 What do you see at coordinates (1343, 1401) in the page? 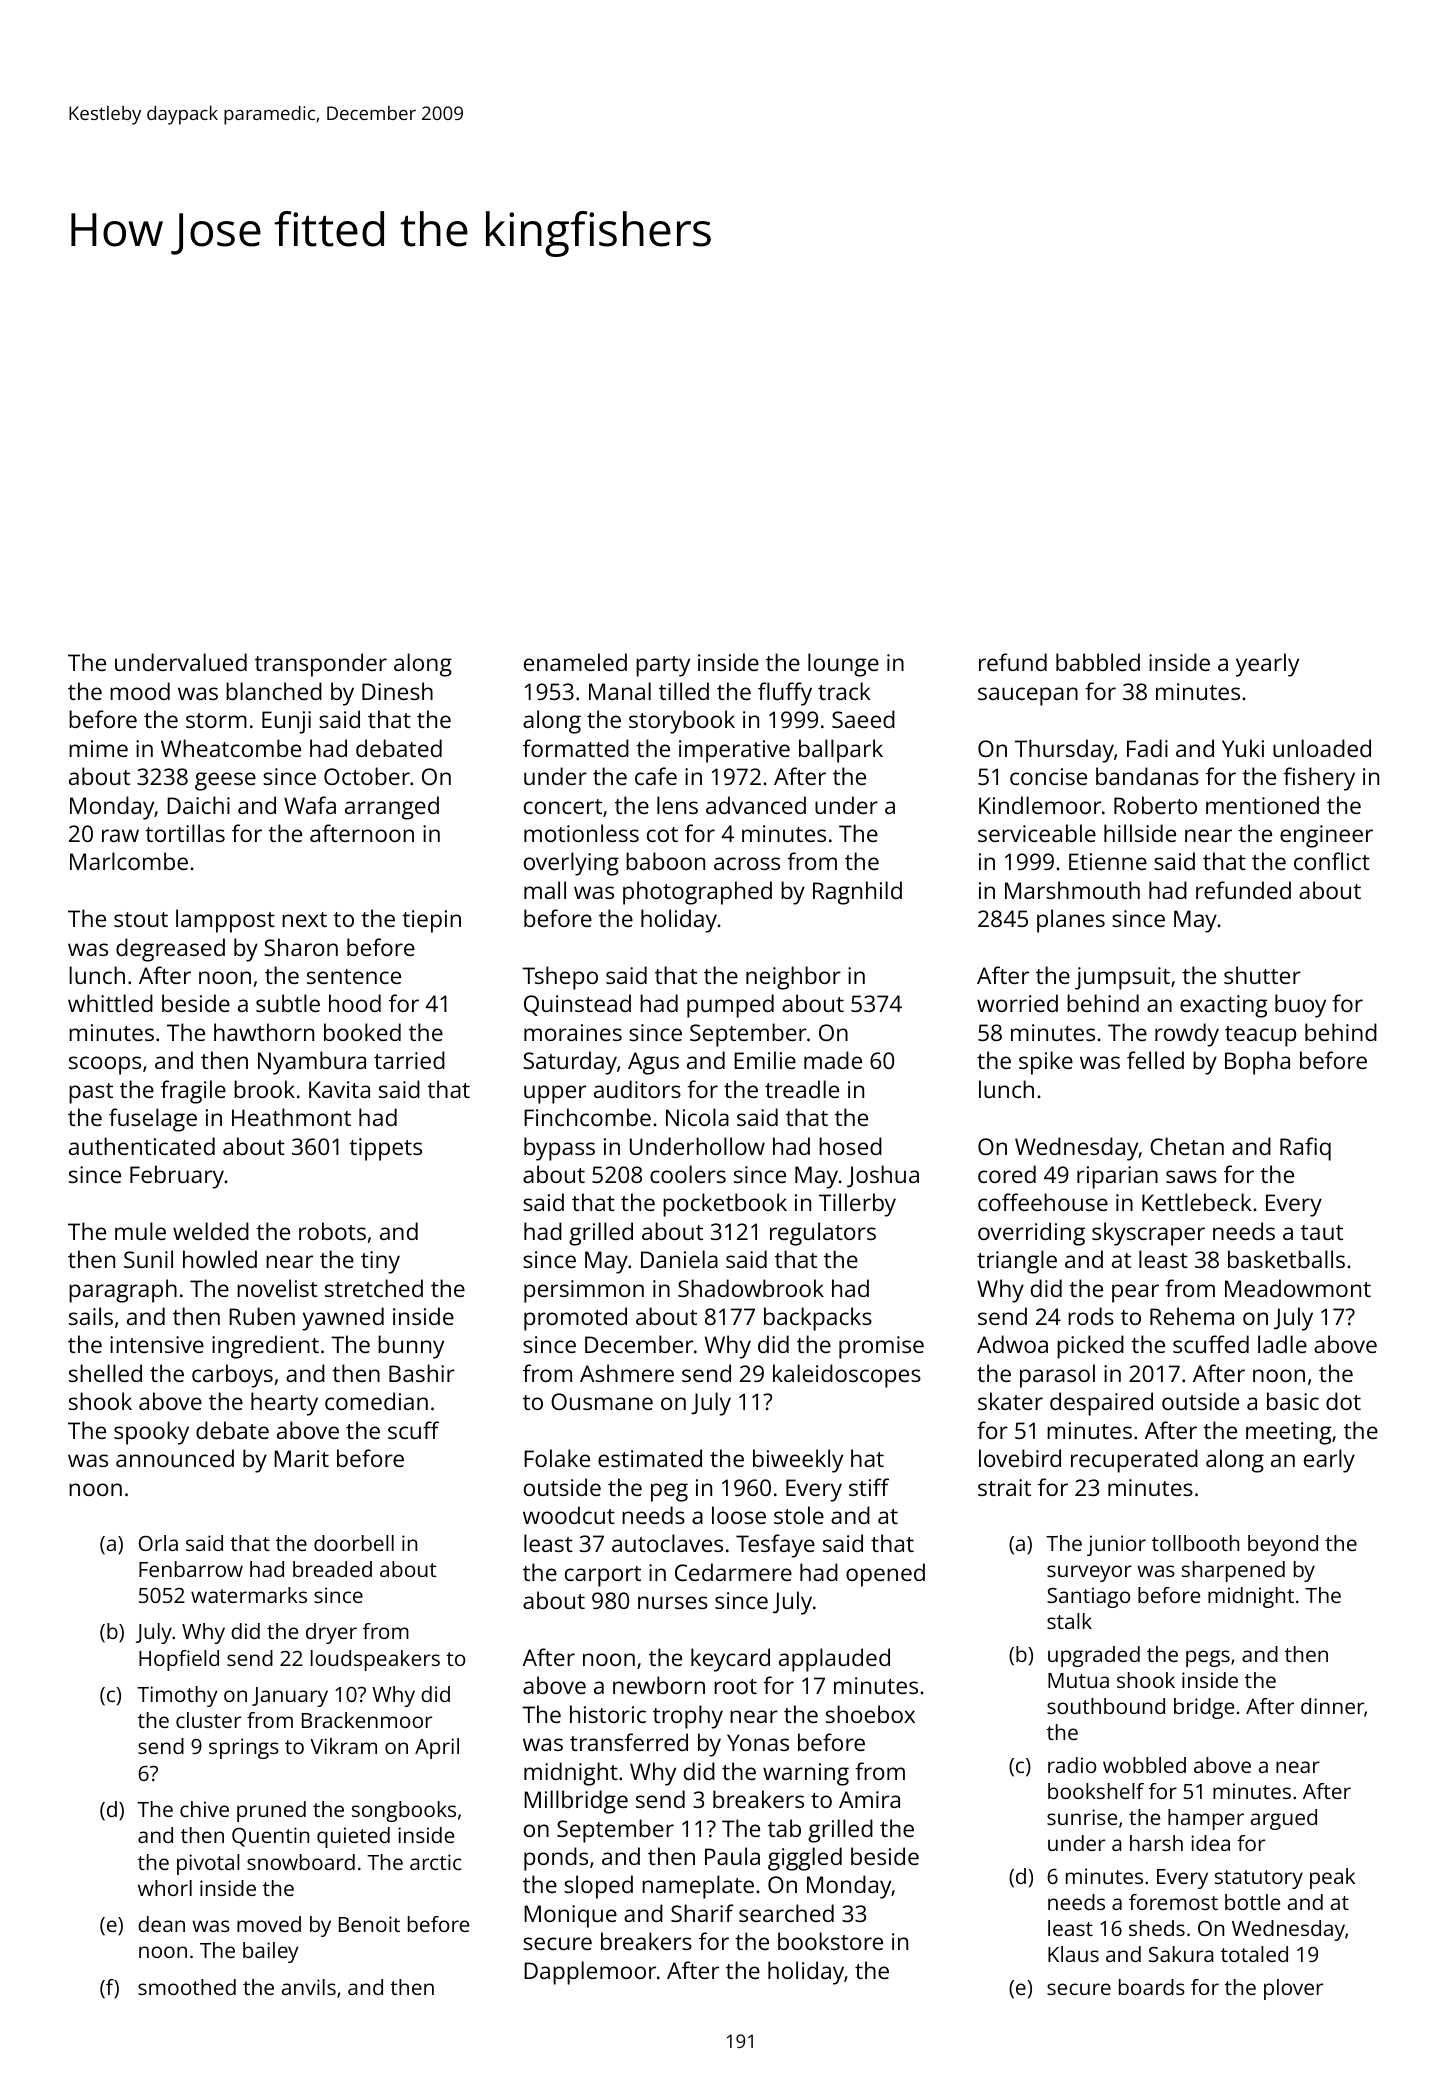
I see `dot` at bounding box center [1343, 1401].
